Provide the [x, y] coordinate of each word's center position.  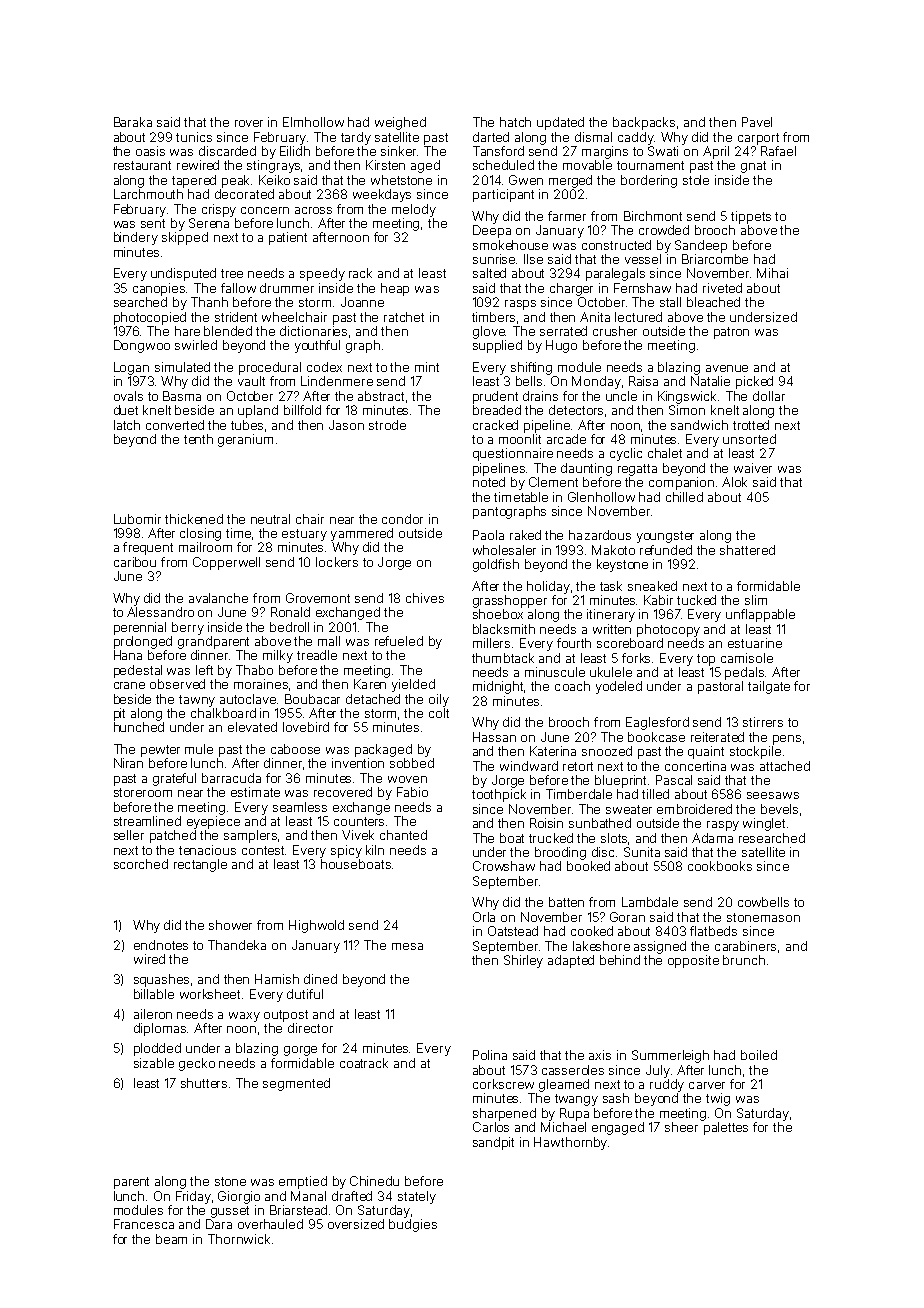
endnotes [161, 945]
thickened [194, 519]
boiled [759, 1055]
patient [288, 238]
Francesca [144, 1224]
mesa [407, 946]
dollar [769, 396]
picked [754, 382]
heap [395, 289]
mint [427, 367]
